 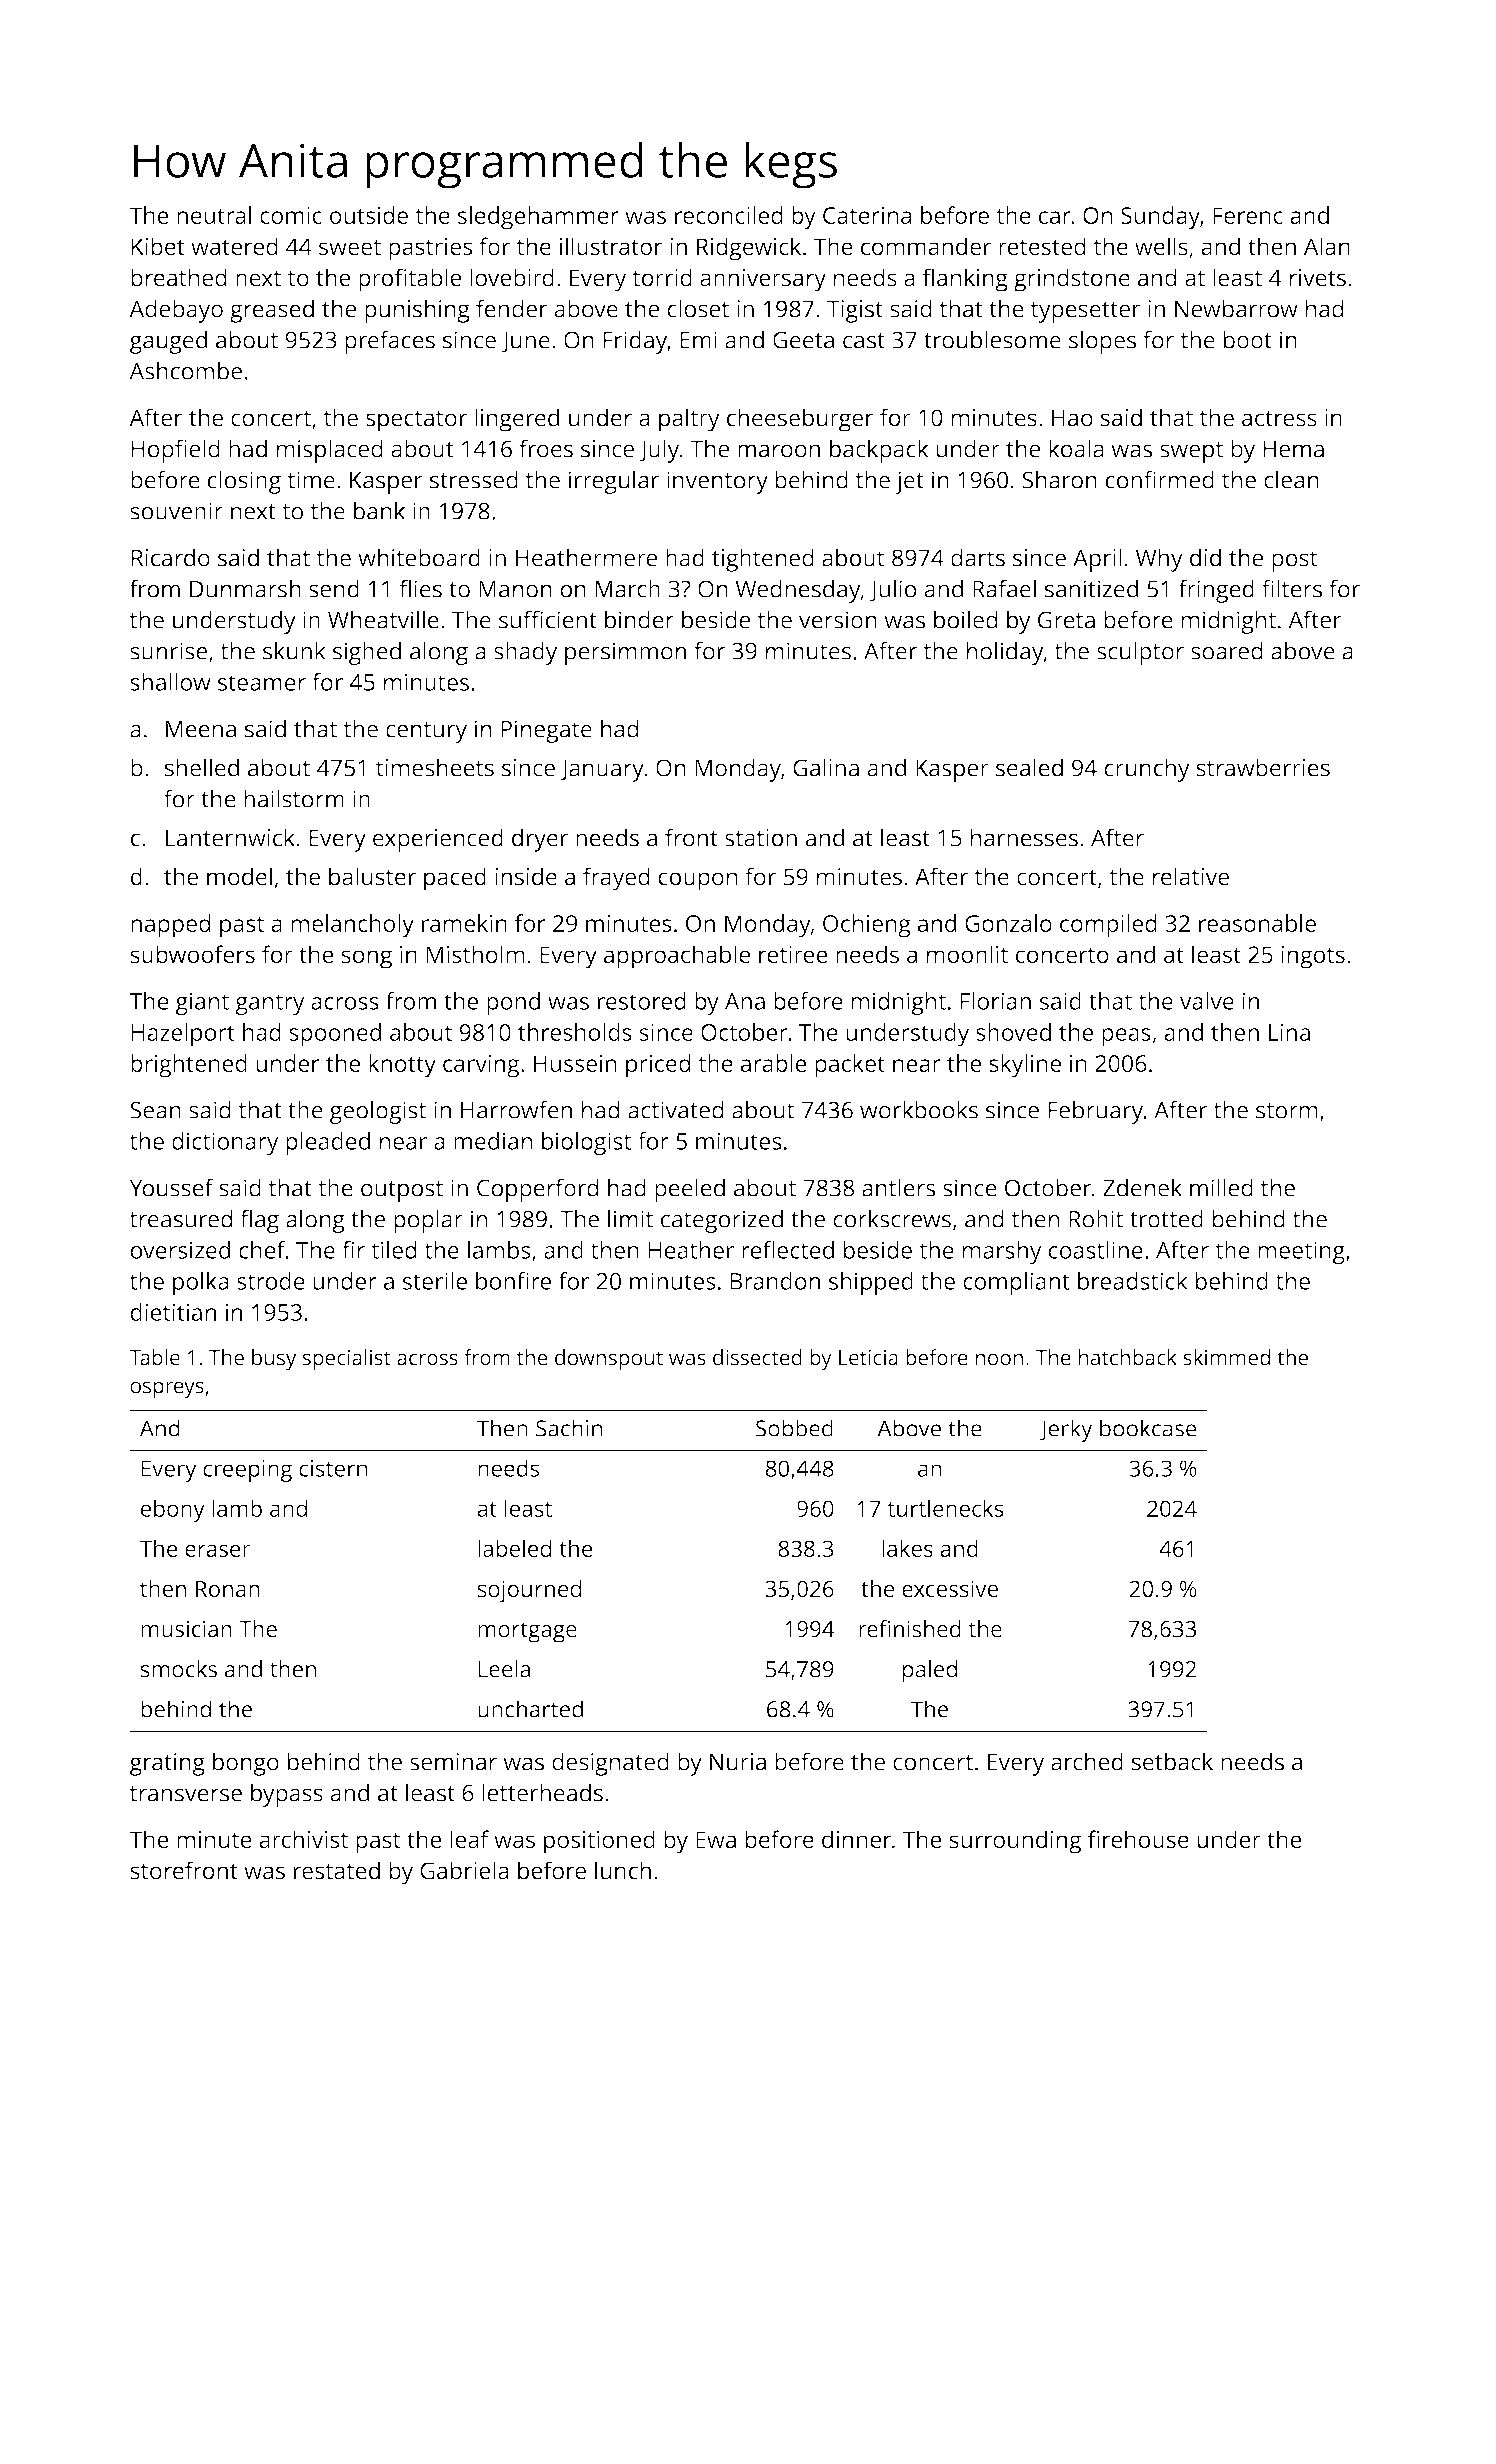 What do you see at coordinates (1166, 1219) in the screenshot?
I see `trotted` at bounding box center [1166, 1219].
